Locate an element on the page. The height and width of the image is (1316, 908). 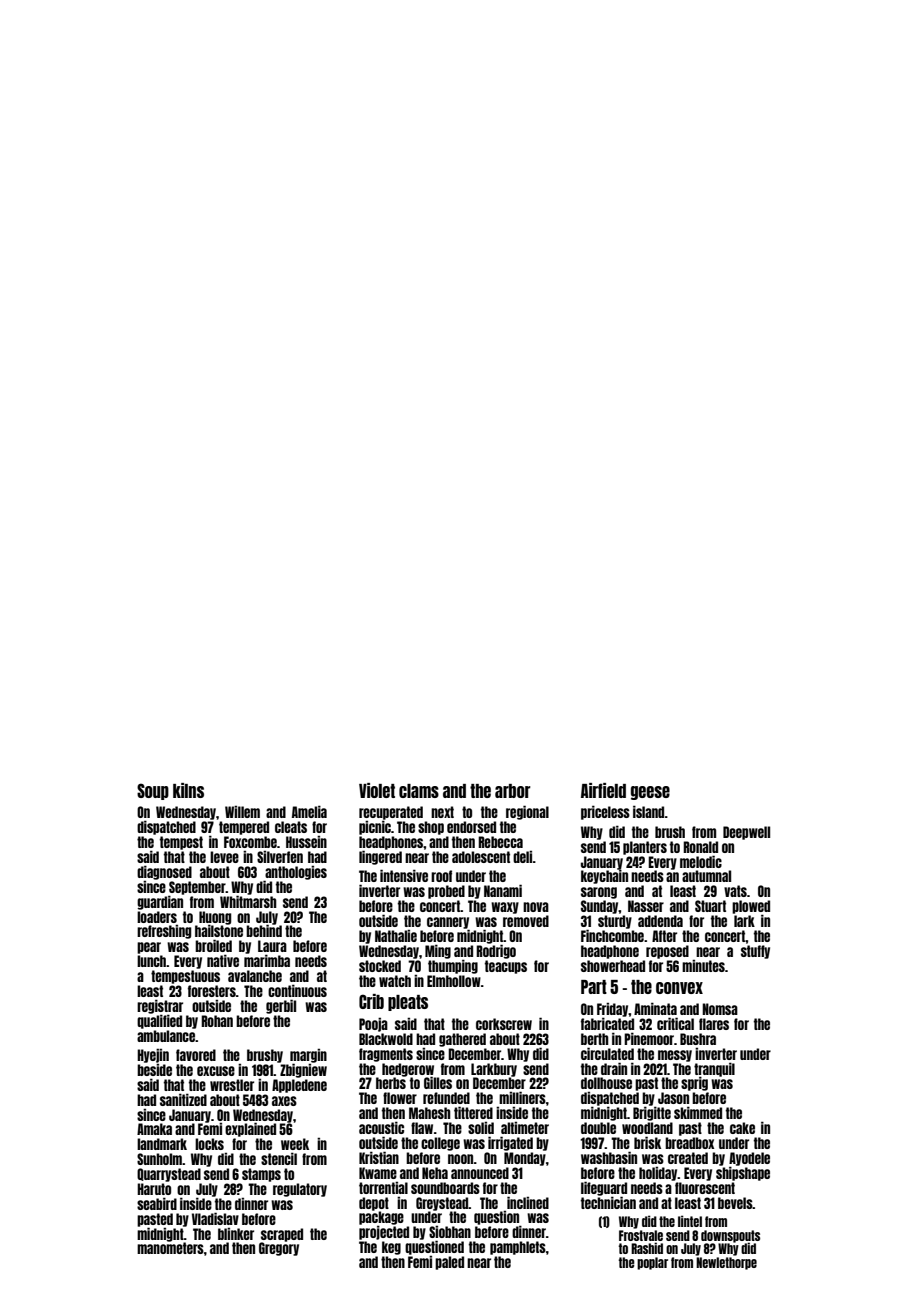
regulatory is located at coordinates (300, 1190).
